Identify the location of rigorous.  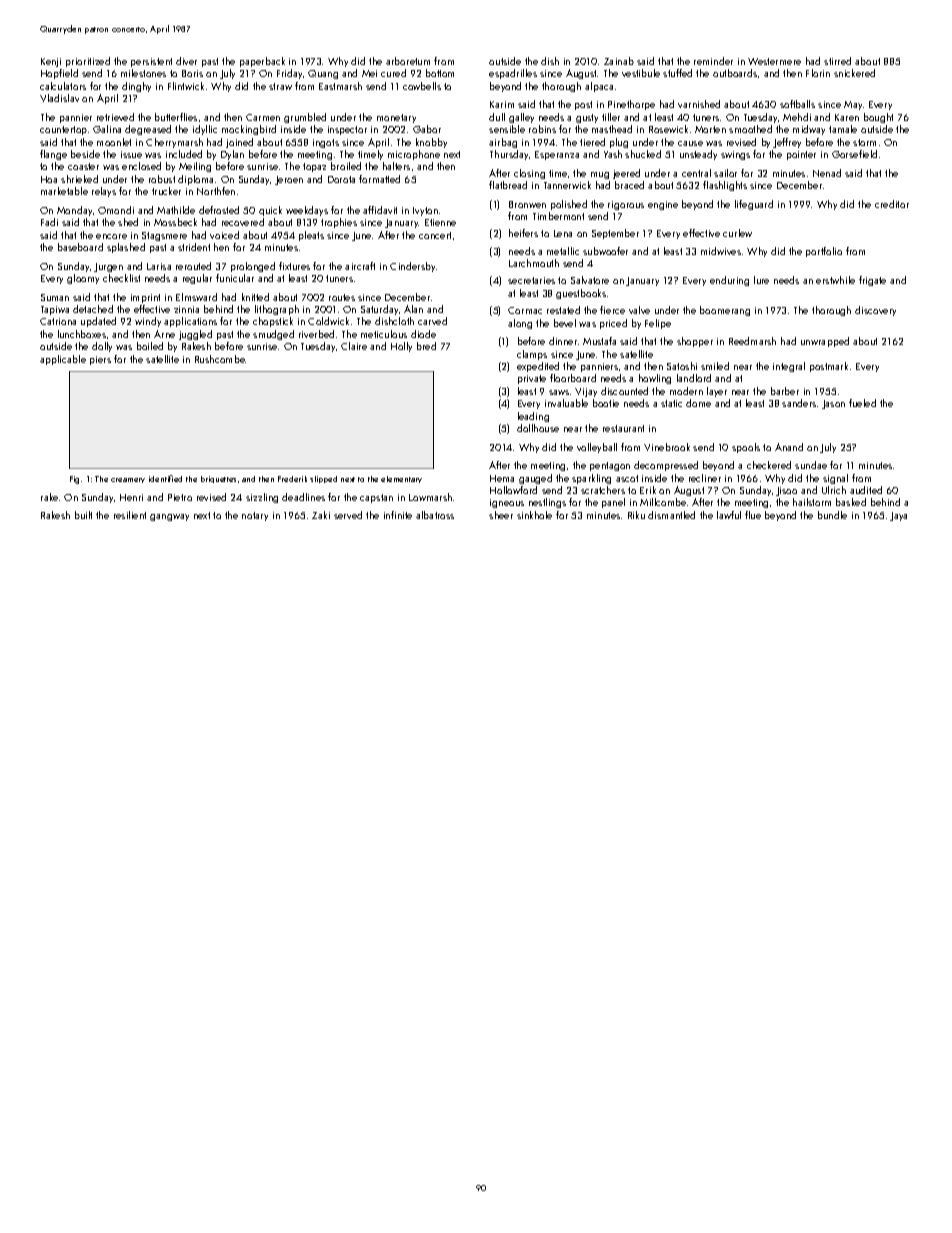
(626, 205).
